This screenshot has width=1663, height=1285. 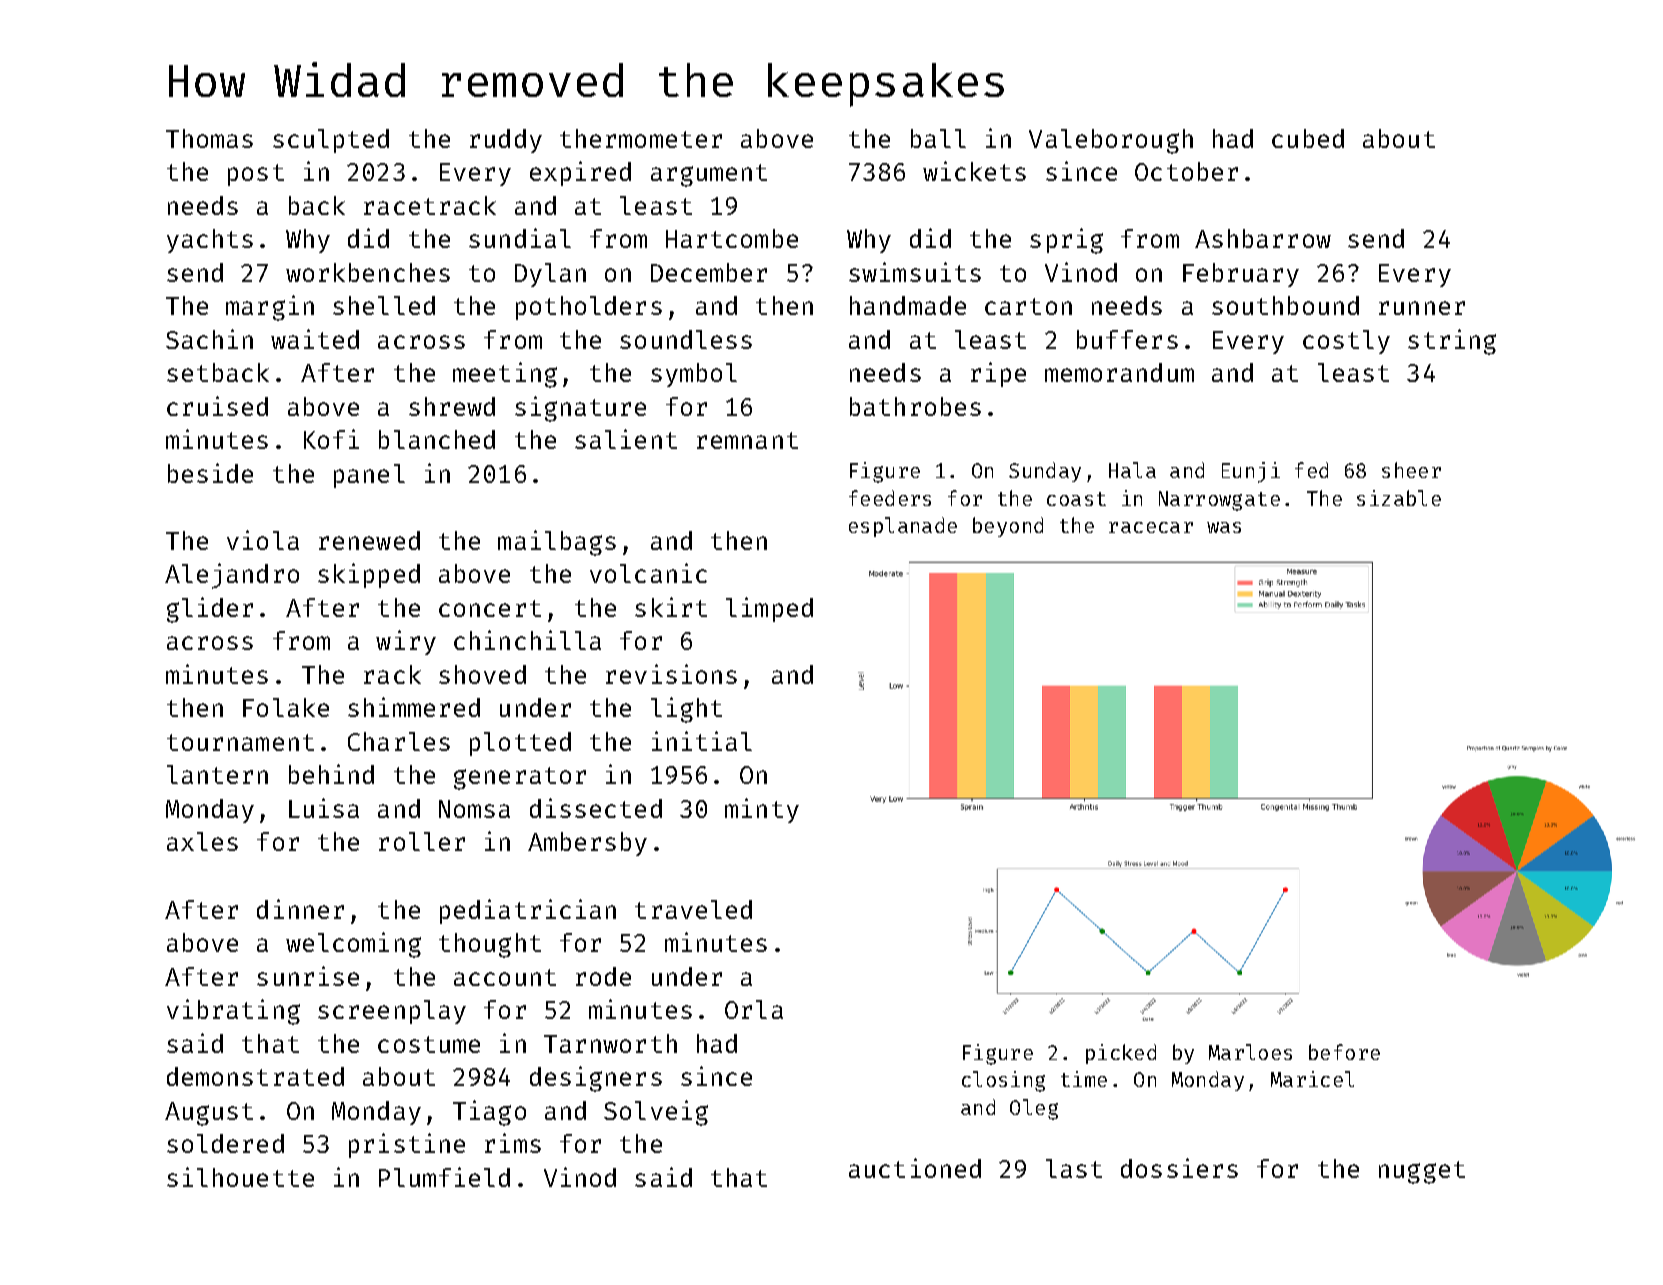 I want to click on vibrating, so click(x=233, y=1012).
